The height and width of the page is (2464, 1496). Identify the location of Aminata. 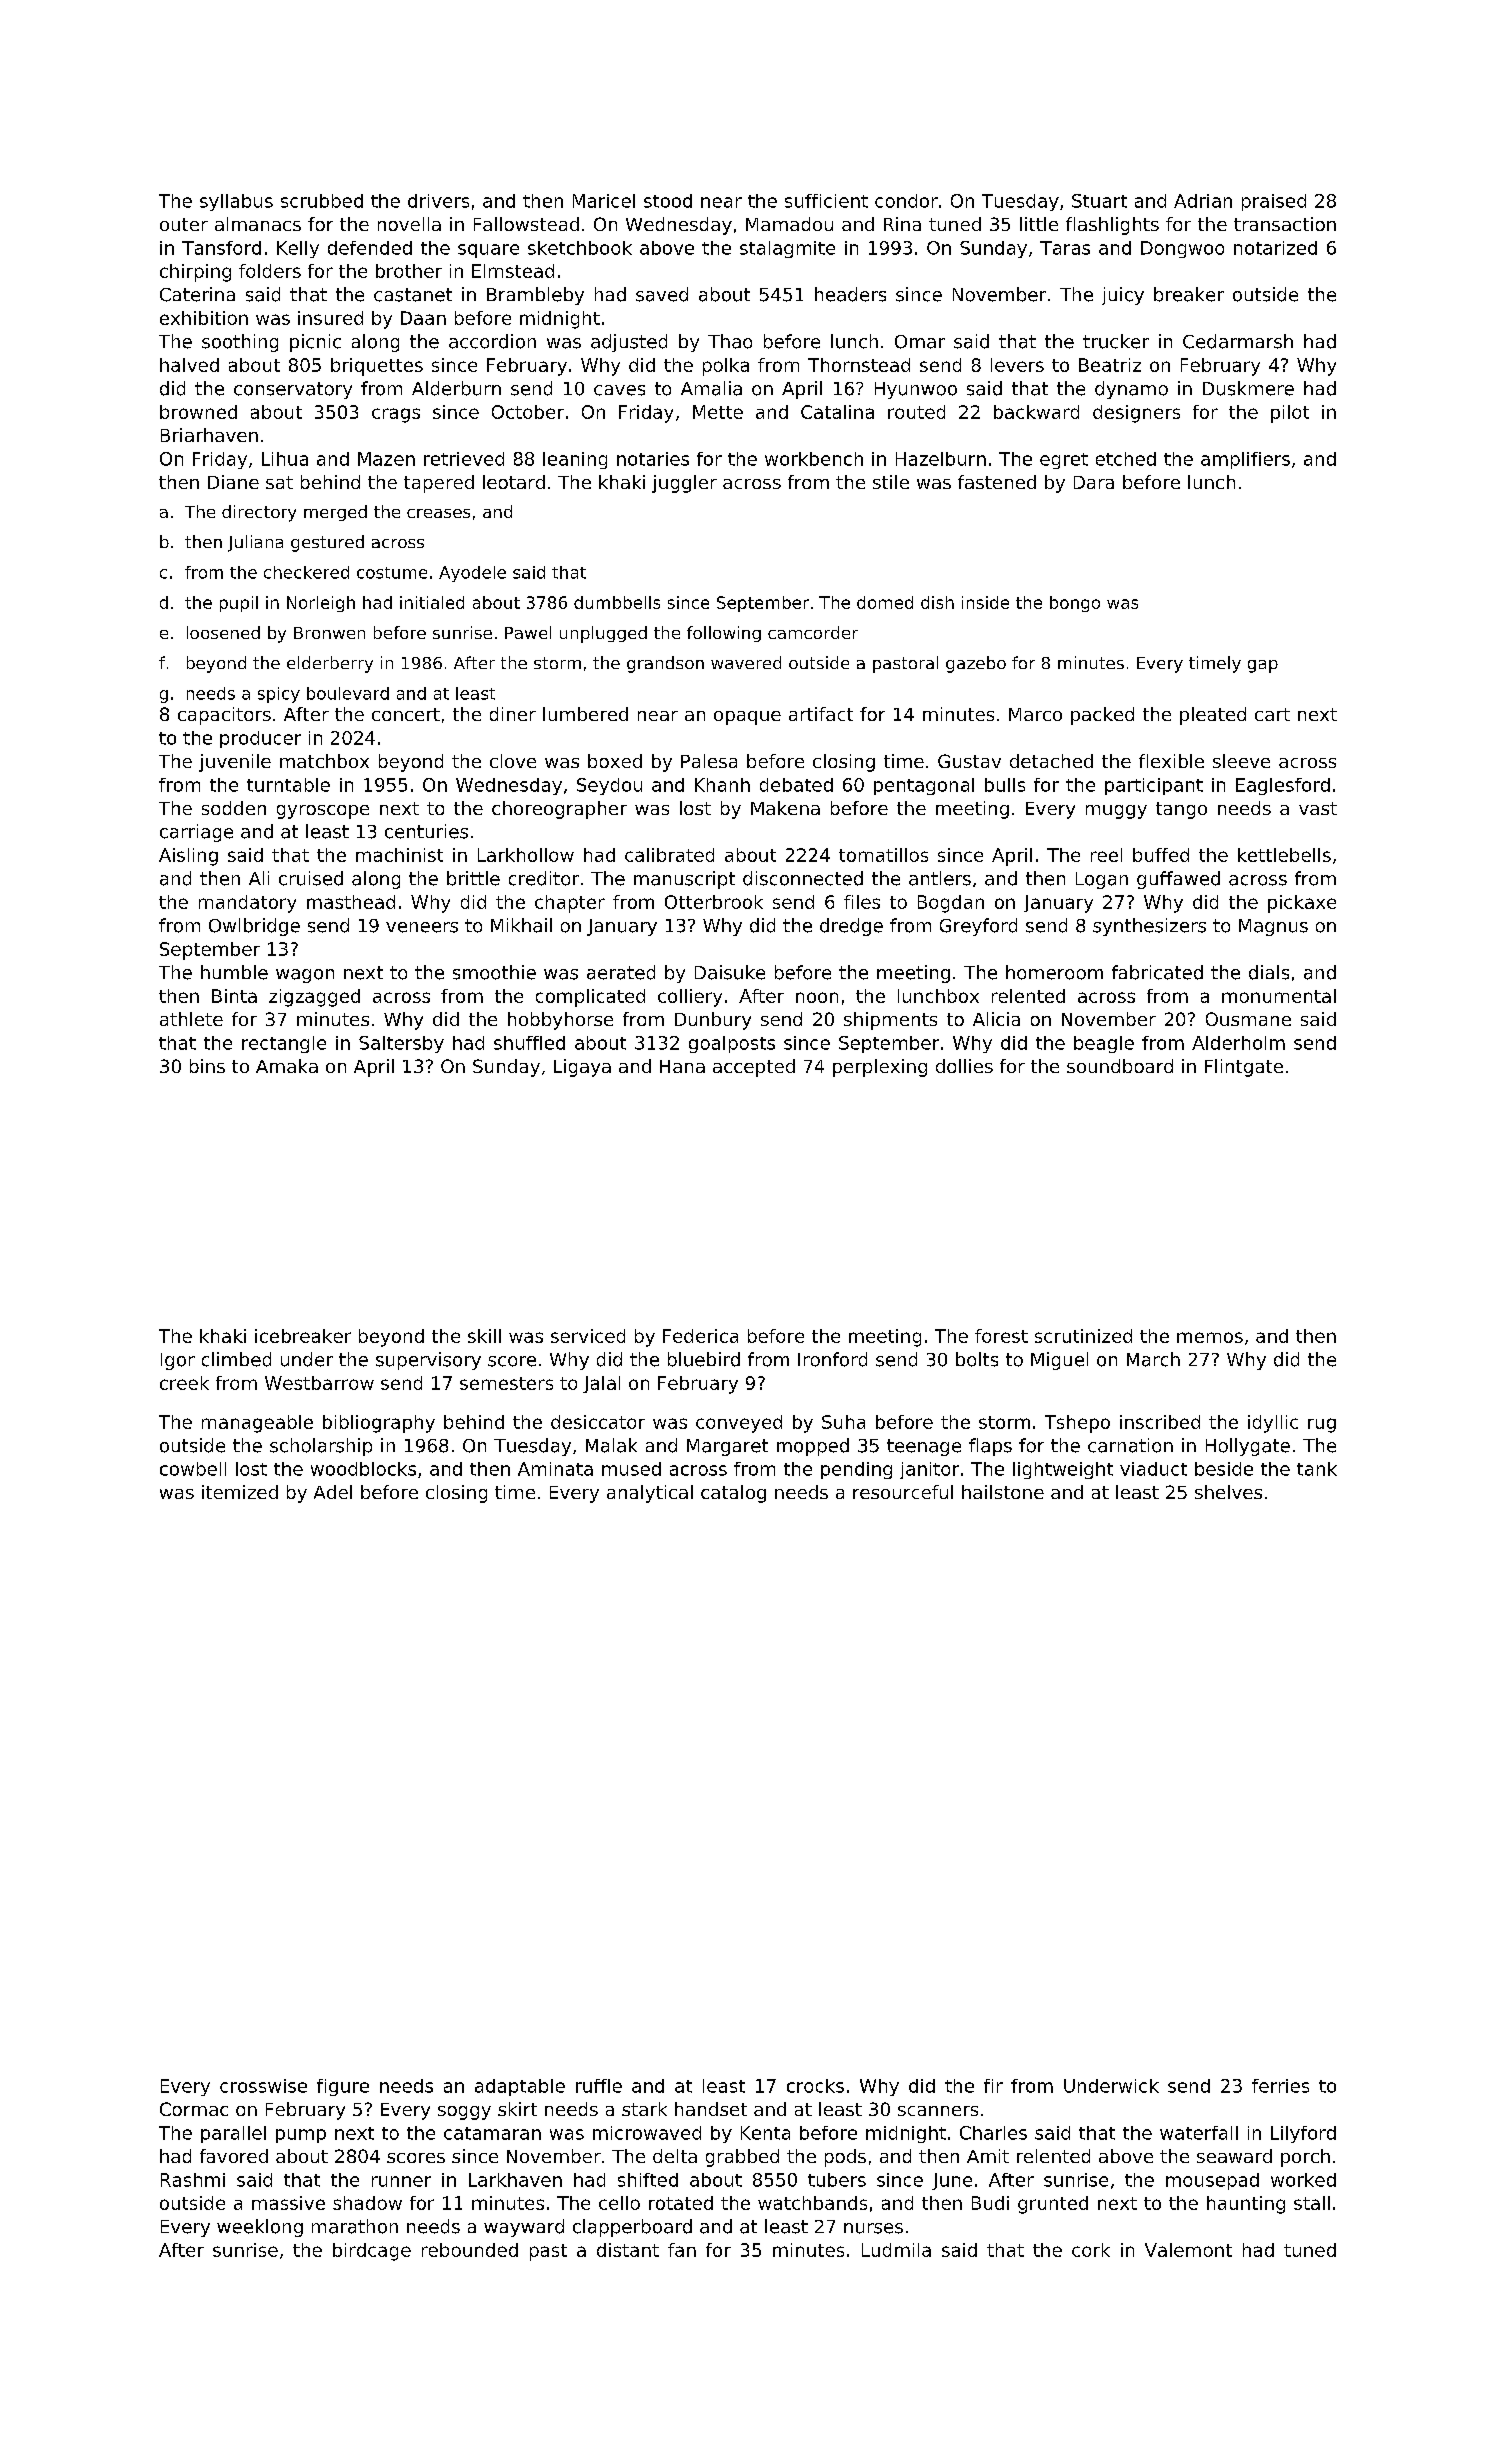
(555, 1469).
